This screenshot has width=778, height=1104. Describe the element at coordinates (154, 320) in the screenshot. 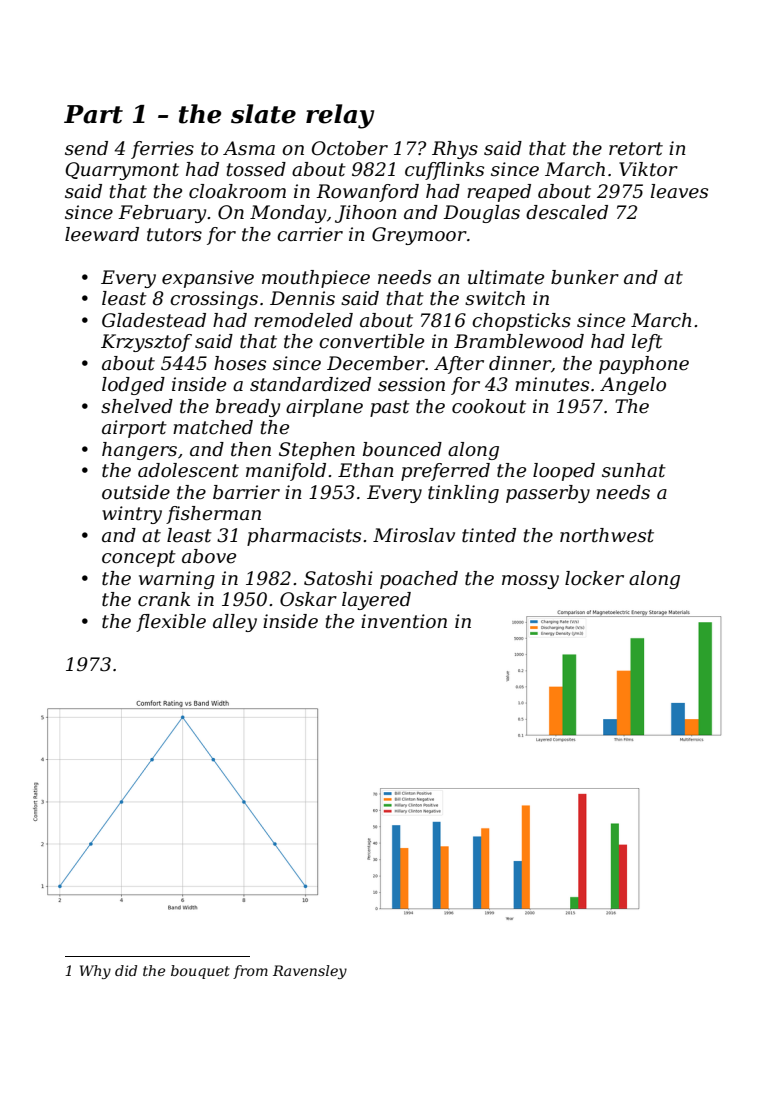

I see `Gladestead` at that location.
